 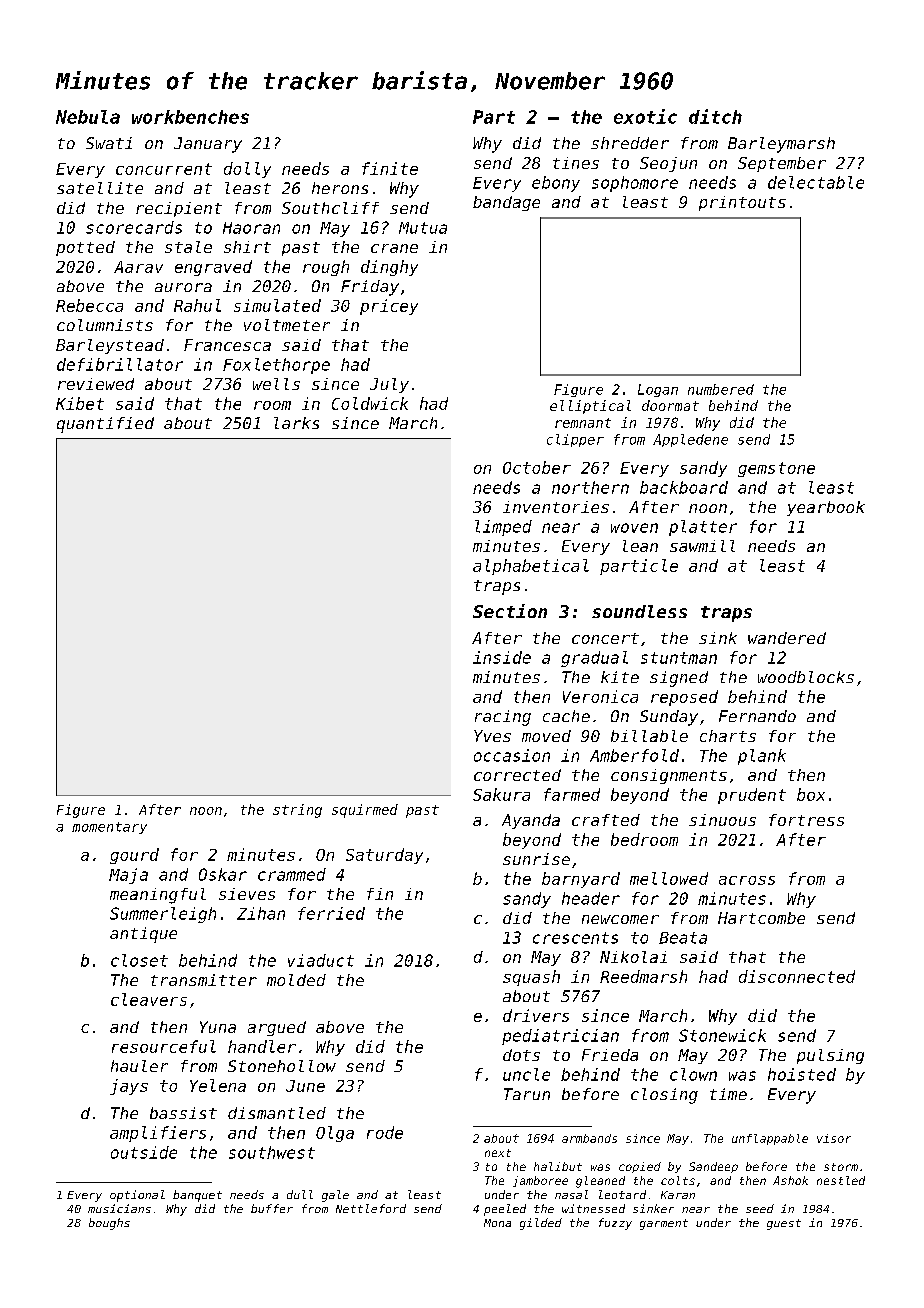 What do you see at coordinates (811, 794) in the screenshot?
I see `box` at bounding box center [811, 794].
